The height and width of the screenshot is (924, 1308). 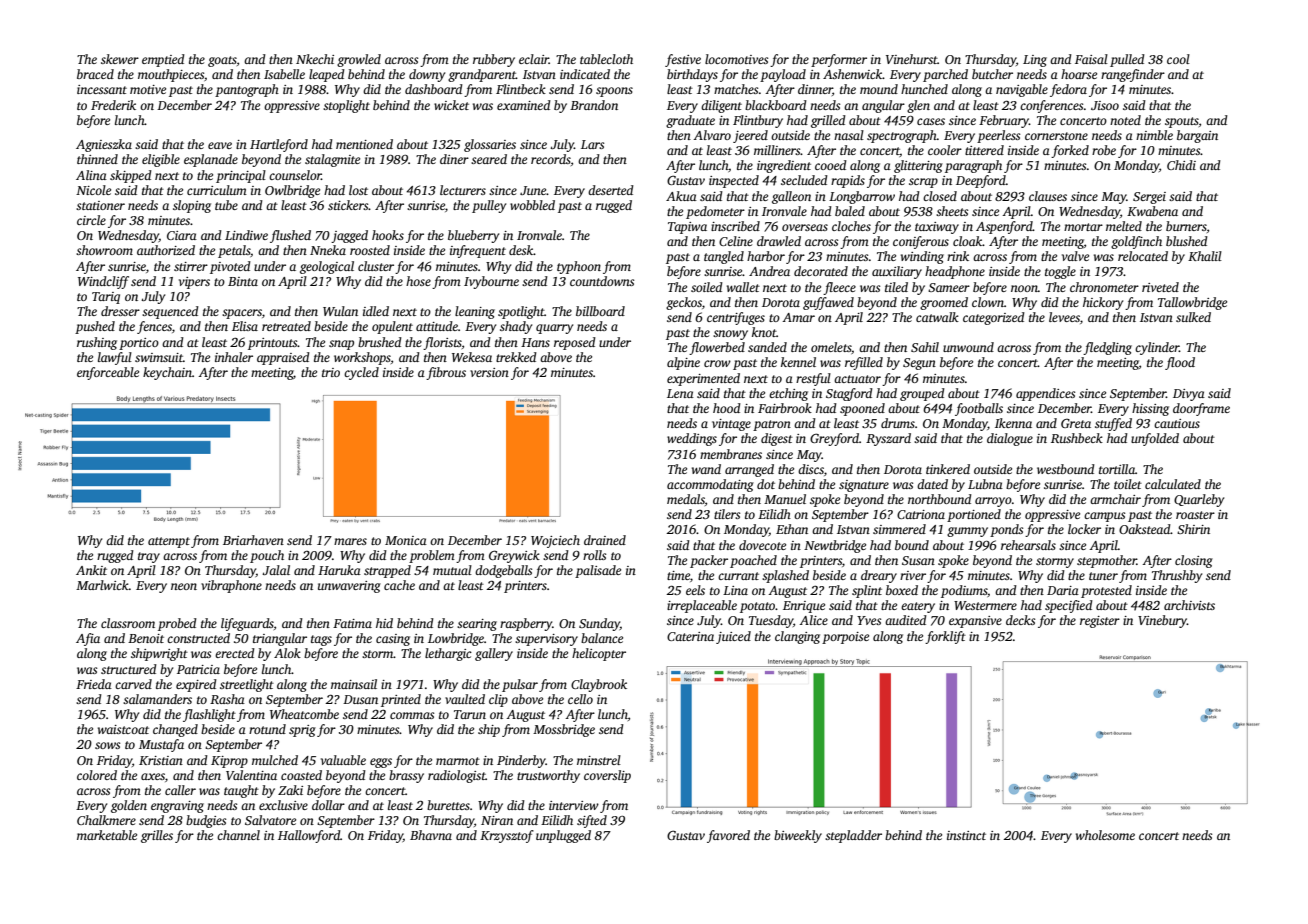 I want to click on Krzysztof, so click(x=507, y=836).
